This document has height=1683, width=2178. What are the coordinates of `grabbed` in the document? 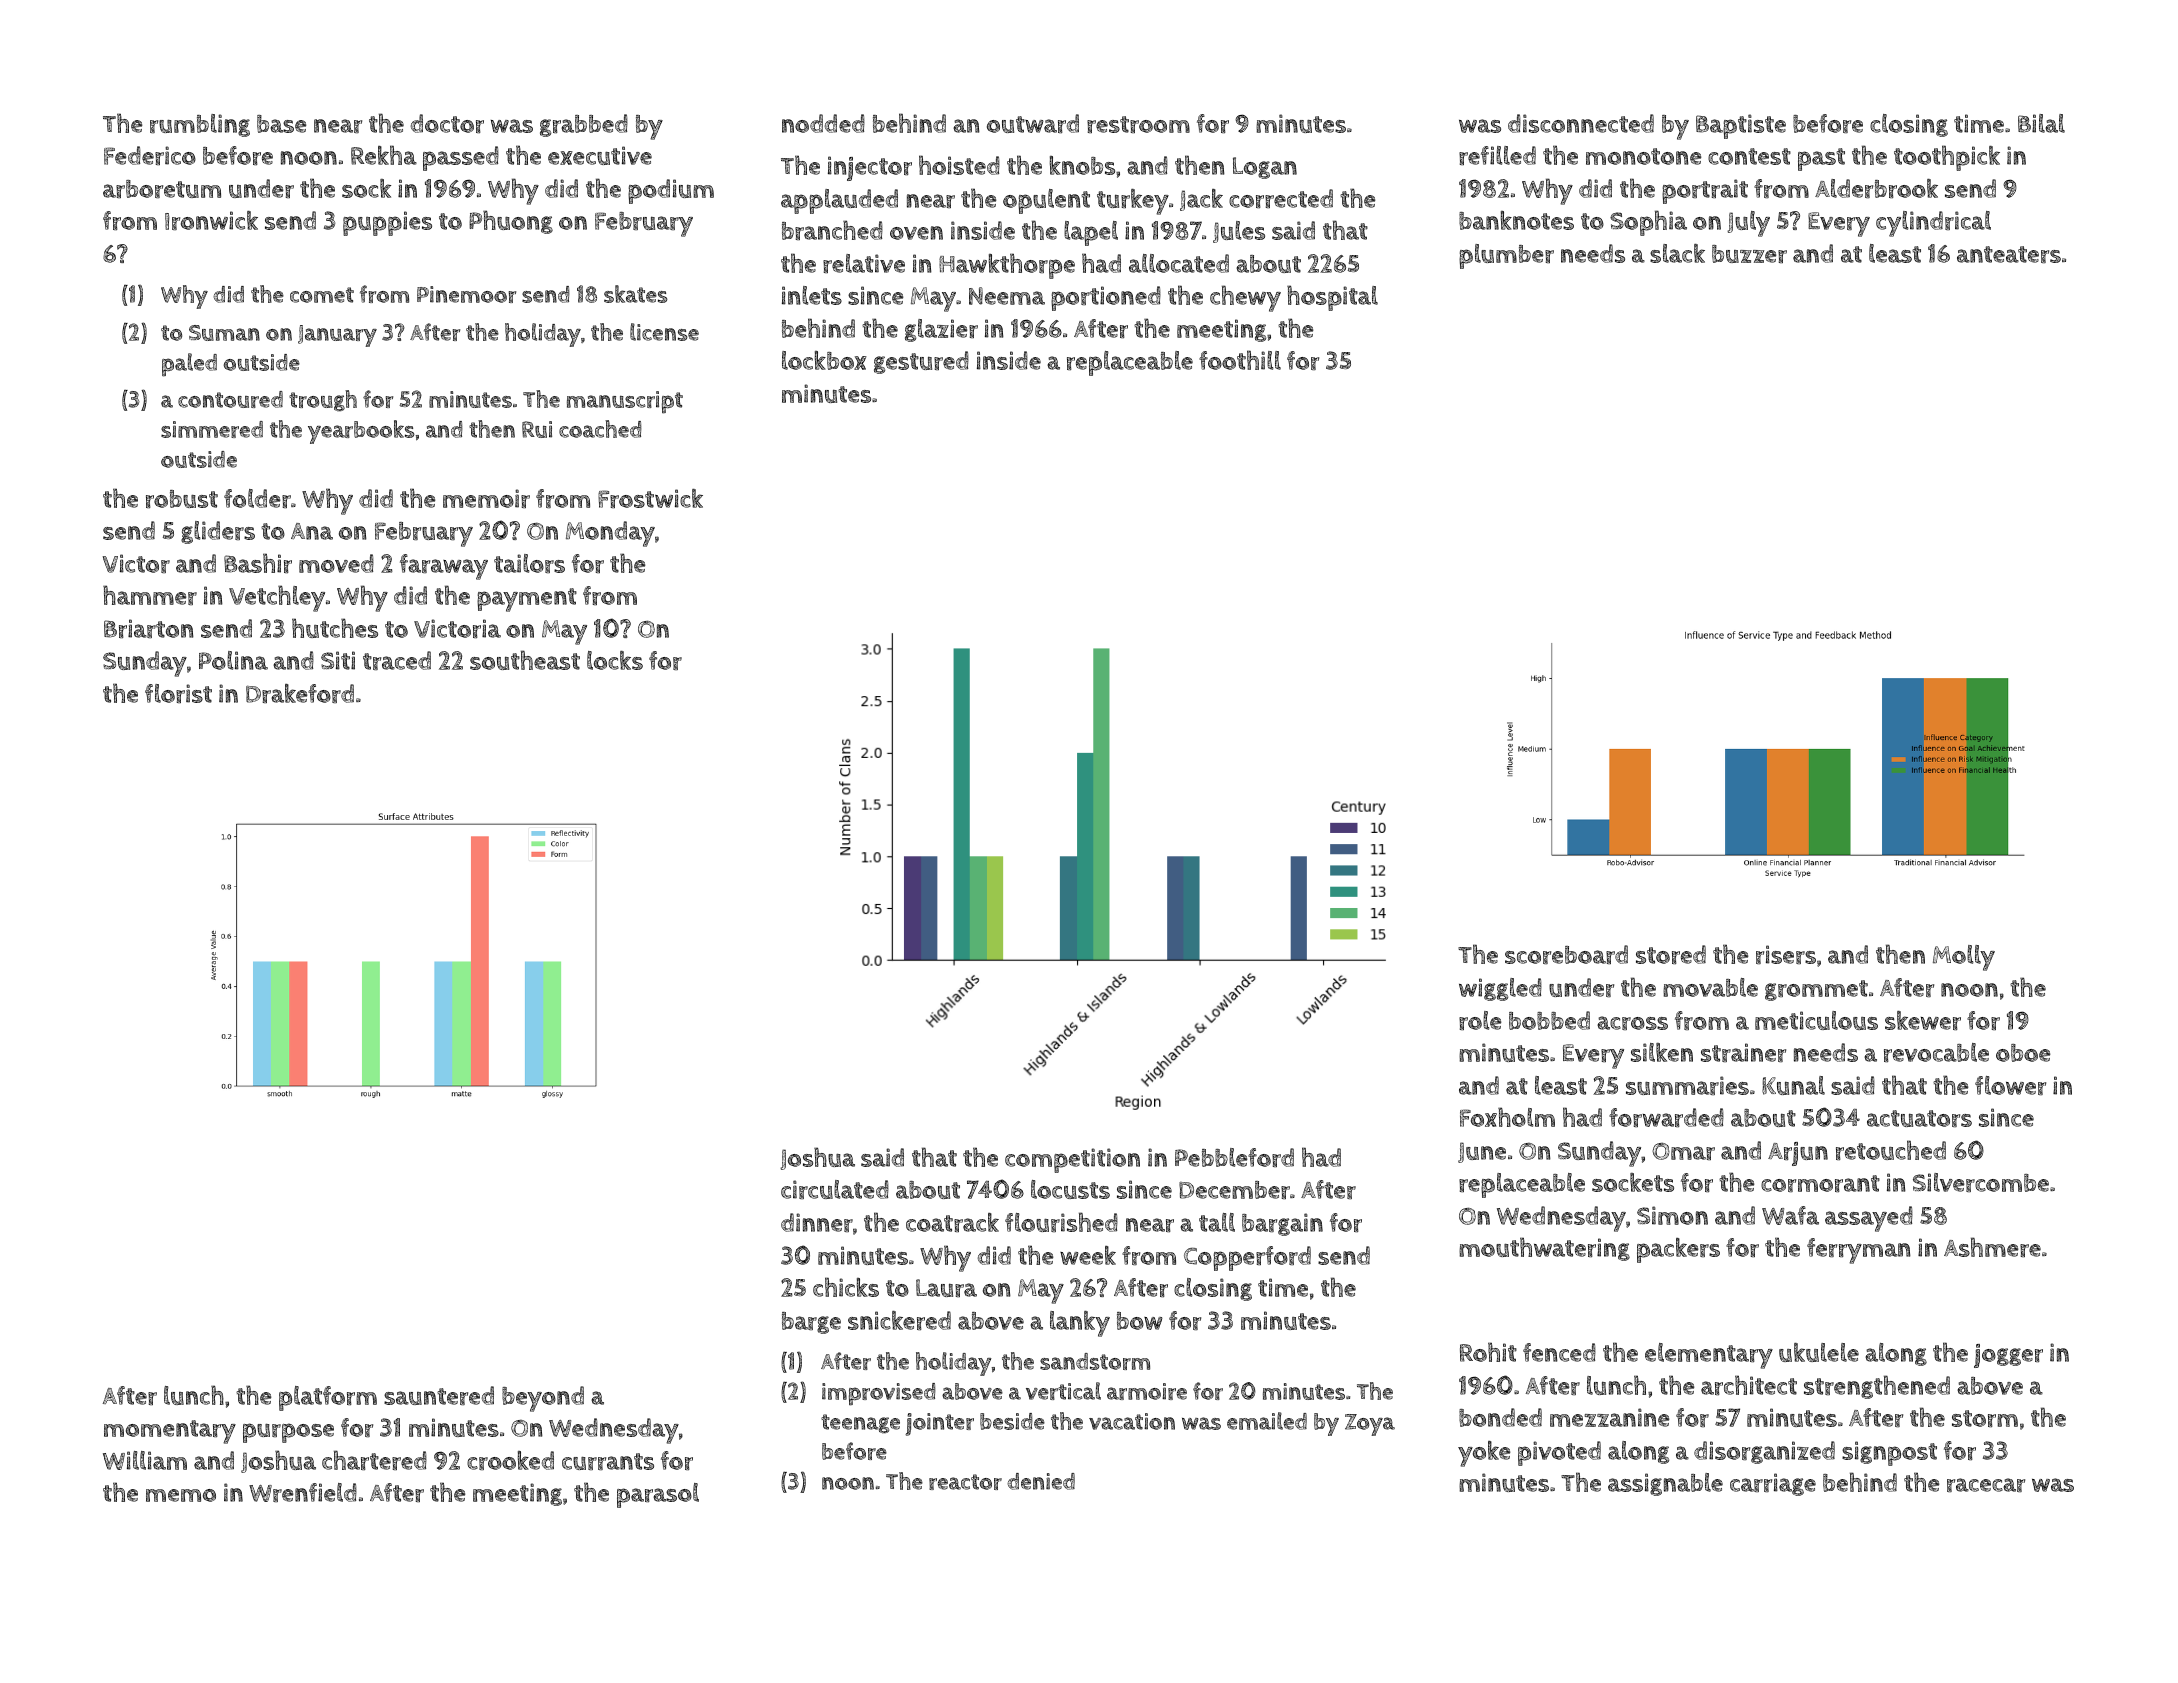 It's located at (584, 125).
